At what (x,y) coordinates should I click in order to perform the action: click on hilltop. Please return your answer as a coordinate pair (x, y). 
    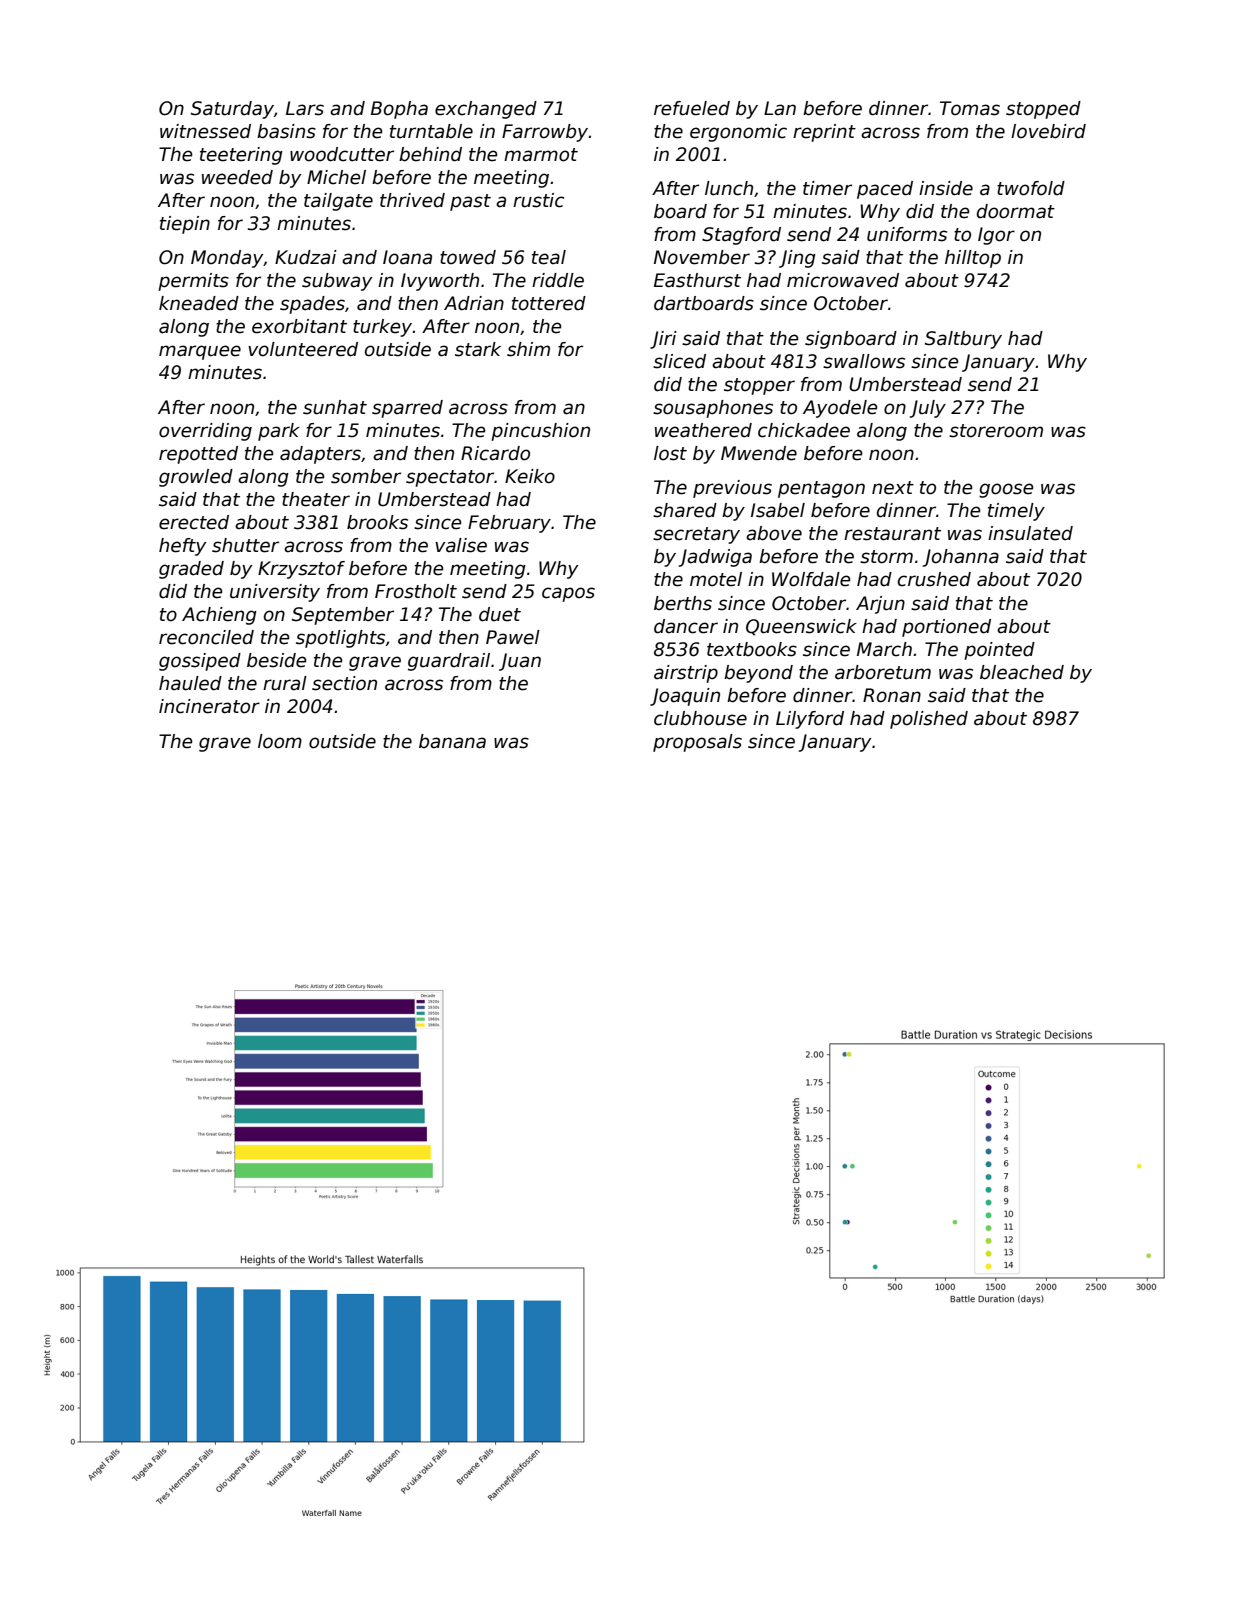
    Looking at the image, I should click on (973, 259).
